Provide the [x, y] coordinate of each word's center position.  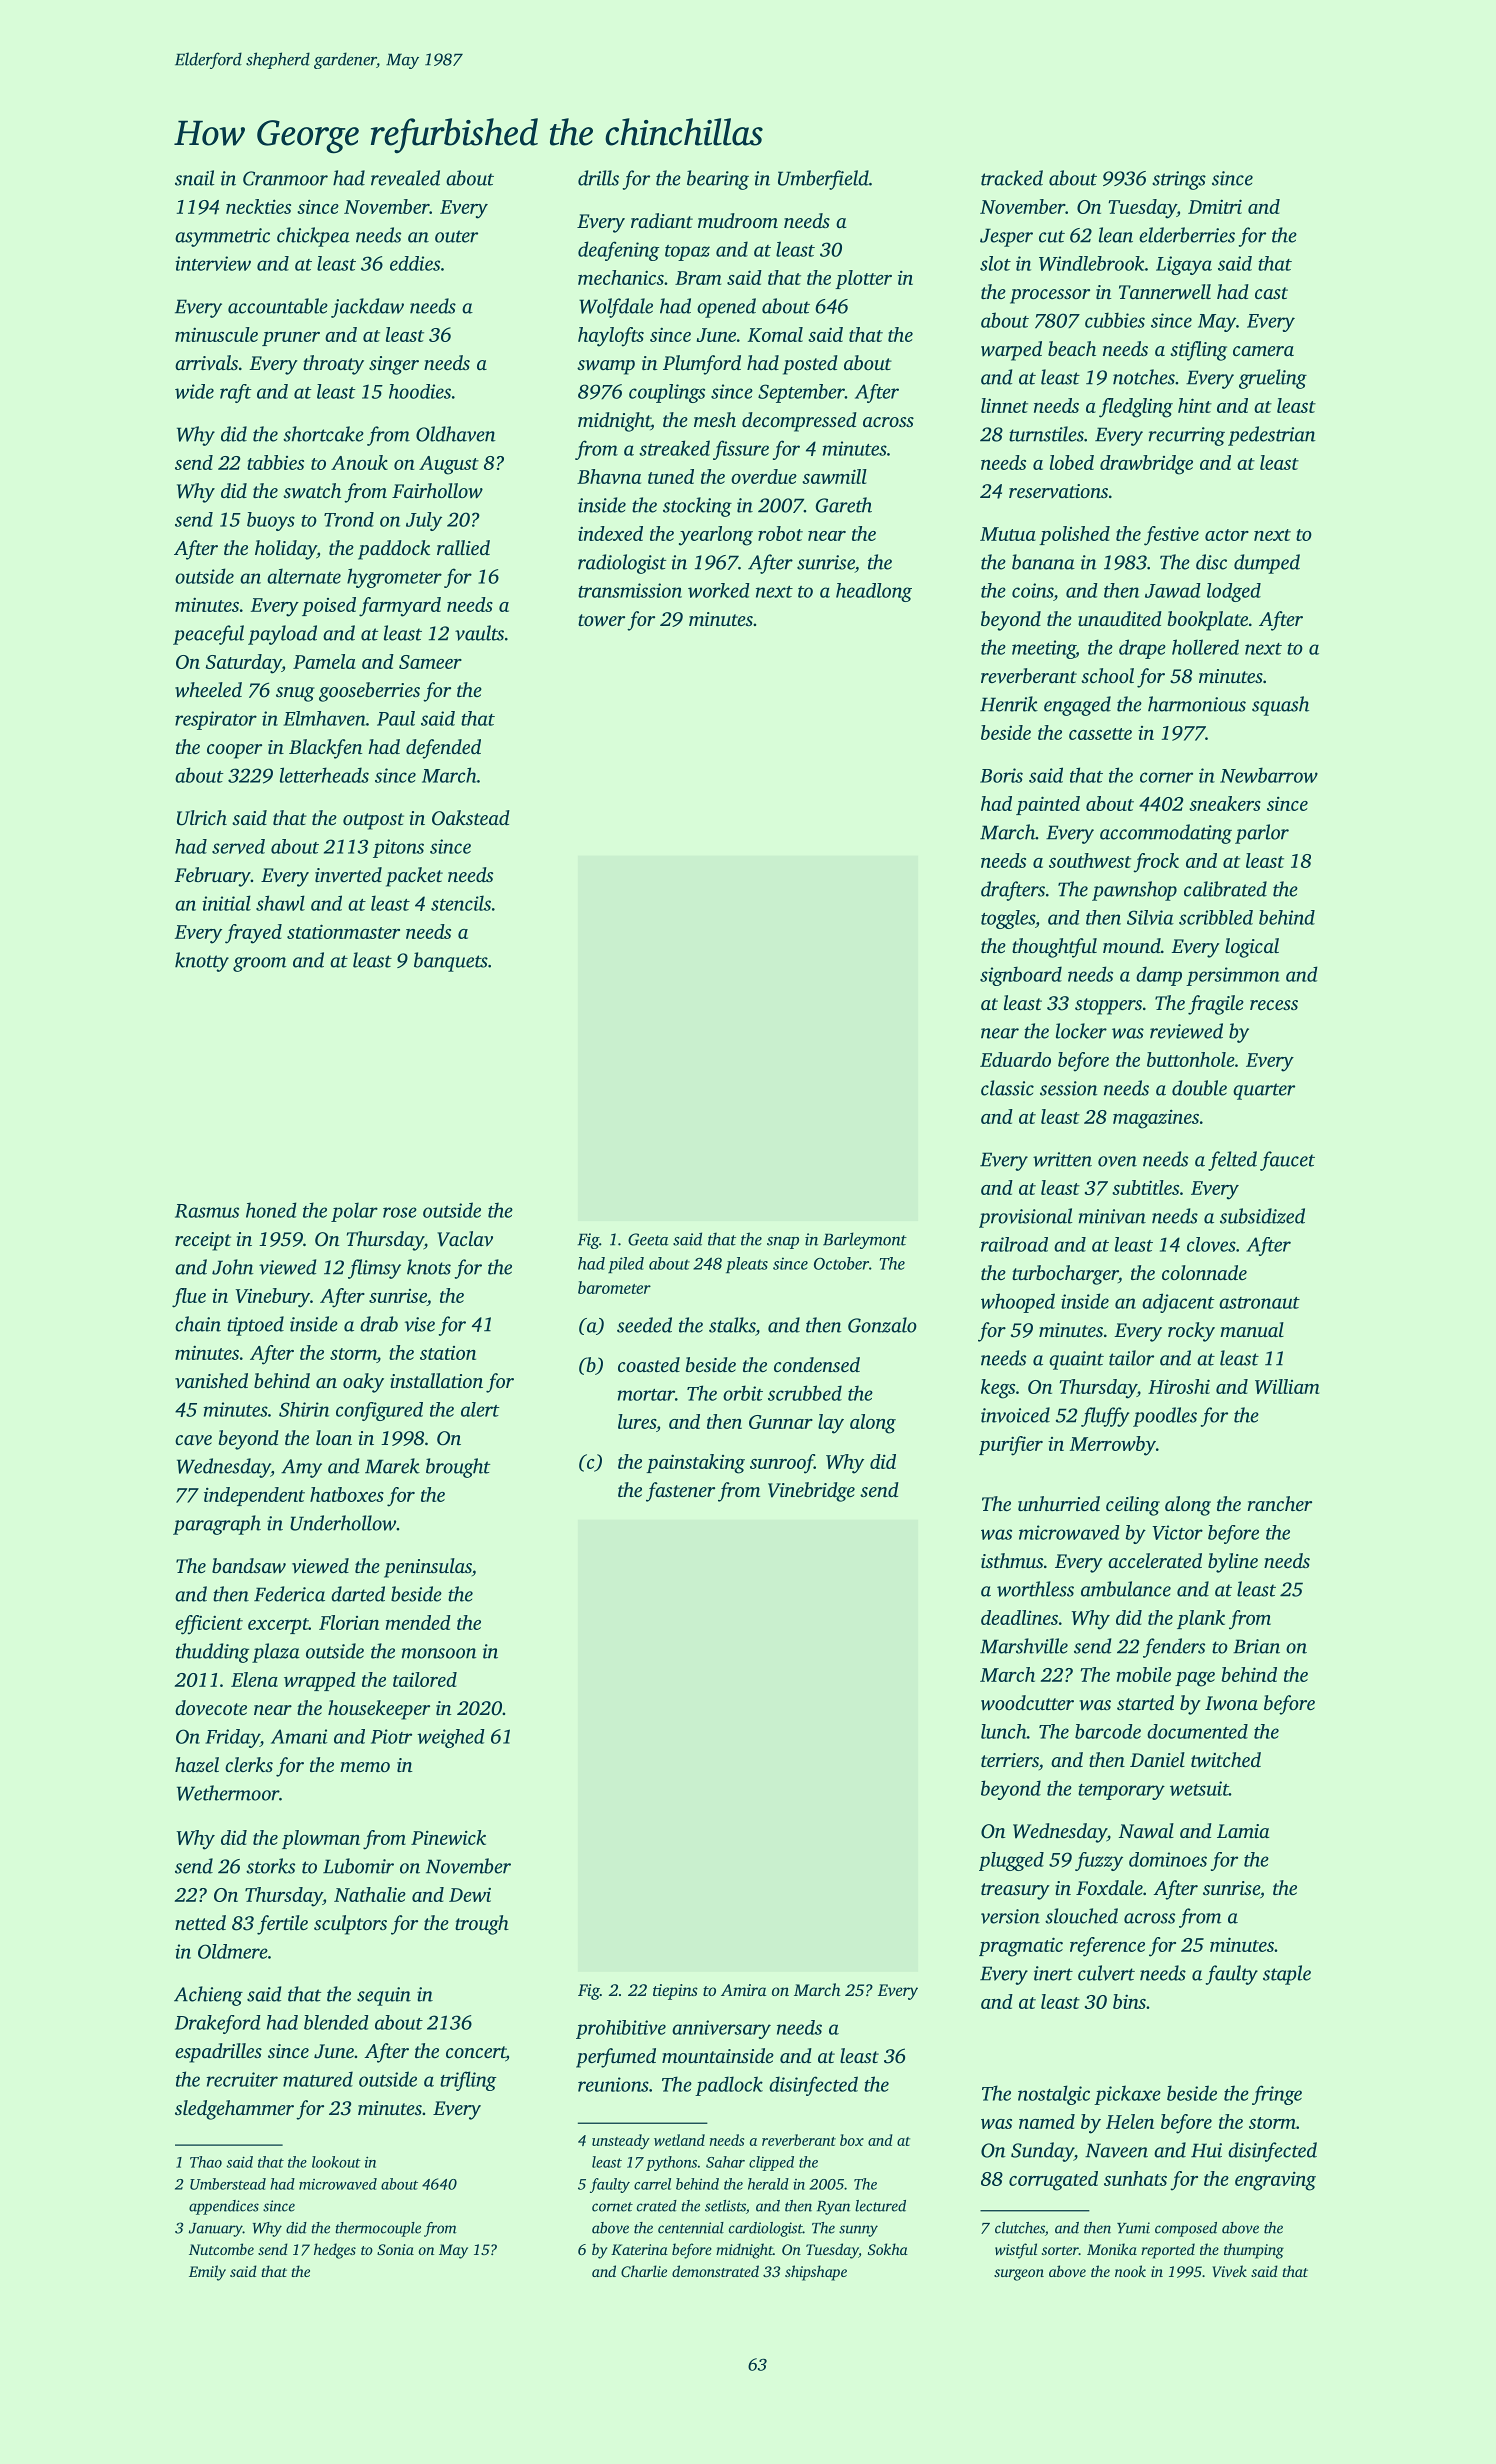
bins [1129, 2001]
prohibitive [621, 2029]
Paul [396, 718]
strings [1179, 180]
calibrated [1225, 889]
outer [456, 236]
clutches [1020, 2228]
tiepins [675, 1992]
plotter [863, 279]
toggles [1008, 919]
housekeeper [379, 1710]
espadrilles [218, 2053]
